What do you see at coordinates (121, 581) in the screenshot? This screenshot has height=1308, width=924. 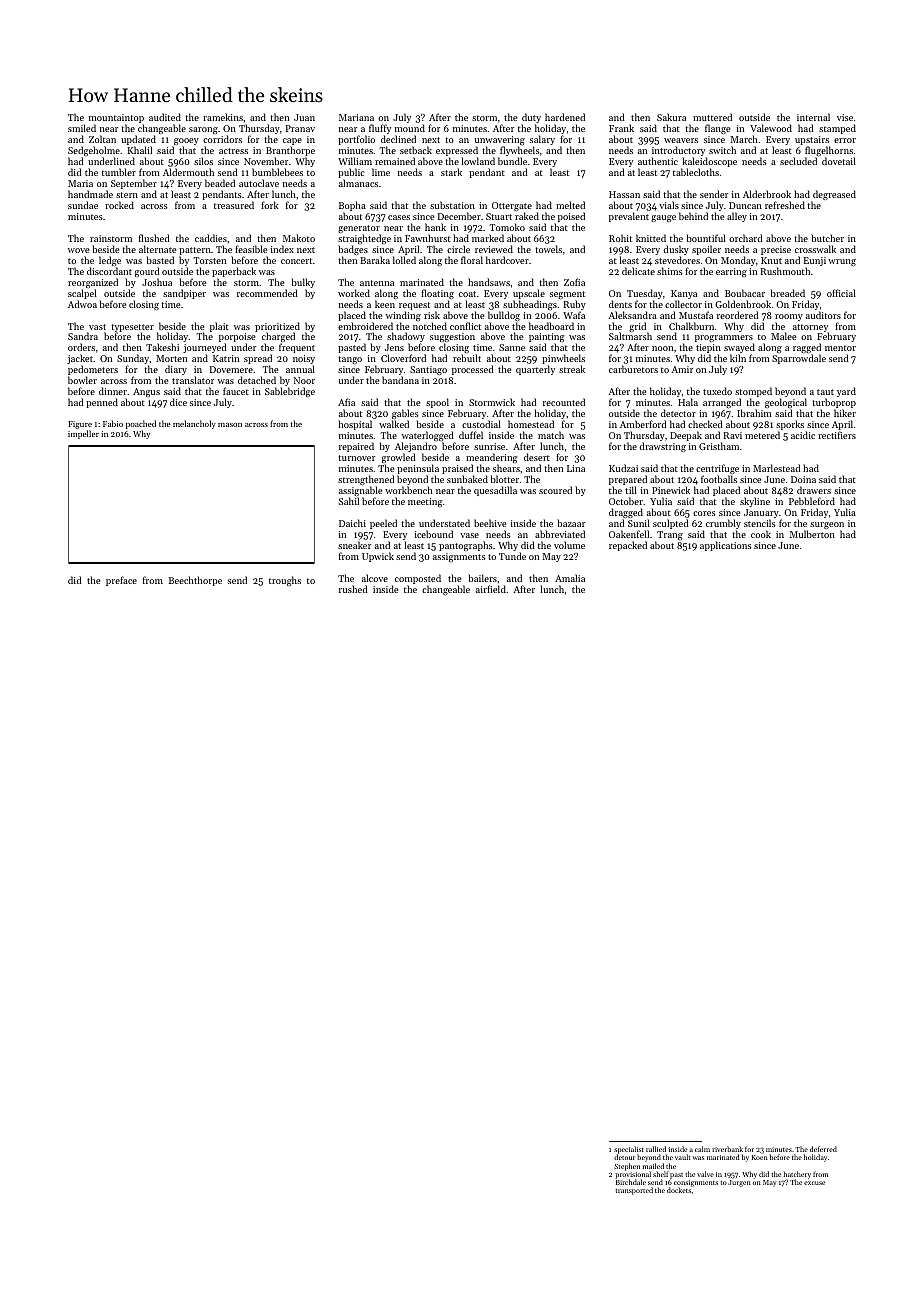 I see `preface` at bounding box center [121, 581].
